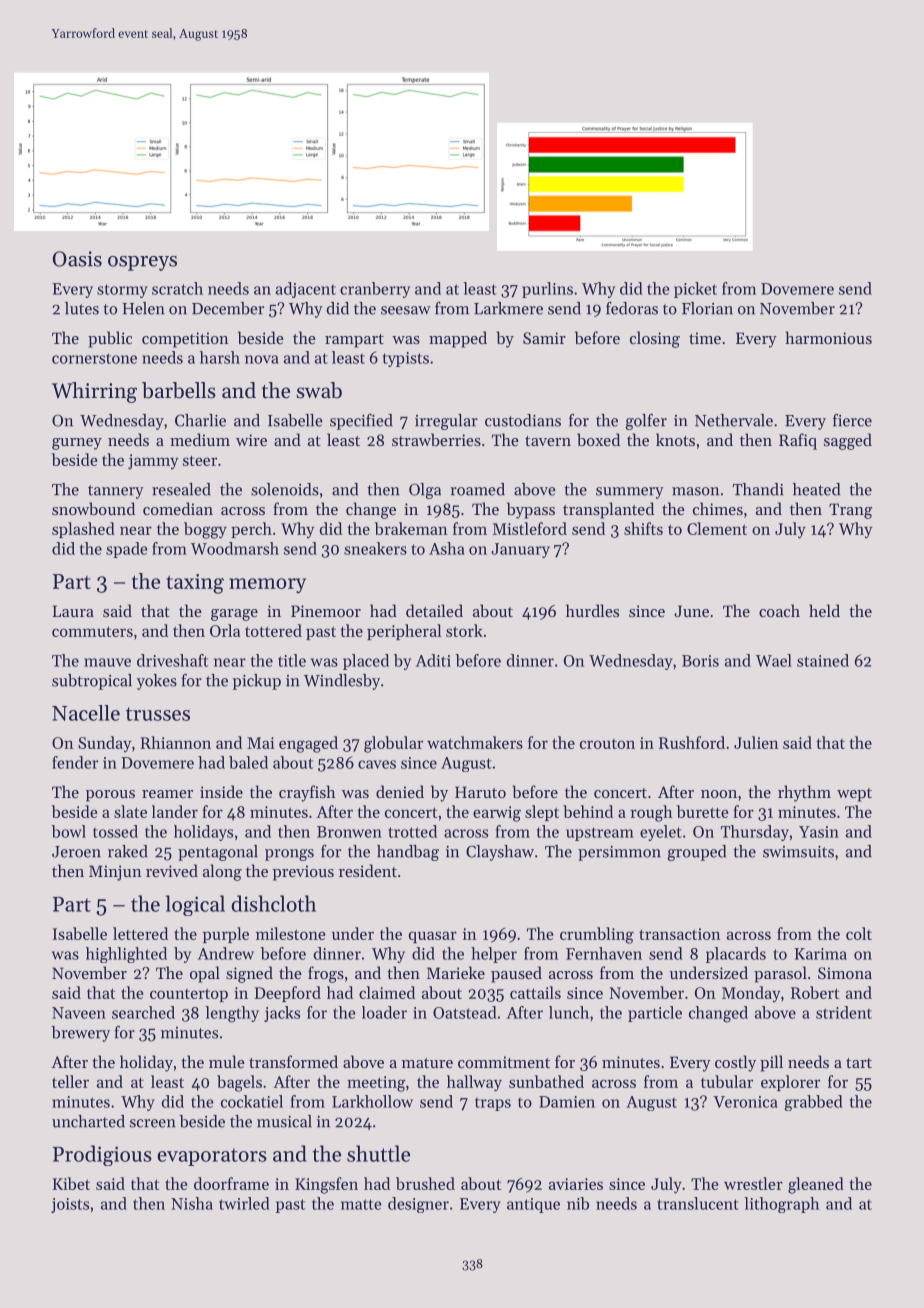 This screenshot has height=1308, width=924. Describe the element at coordinates (758, 489) in the screenshot. I see `Thandi` at that location.
